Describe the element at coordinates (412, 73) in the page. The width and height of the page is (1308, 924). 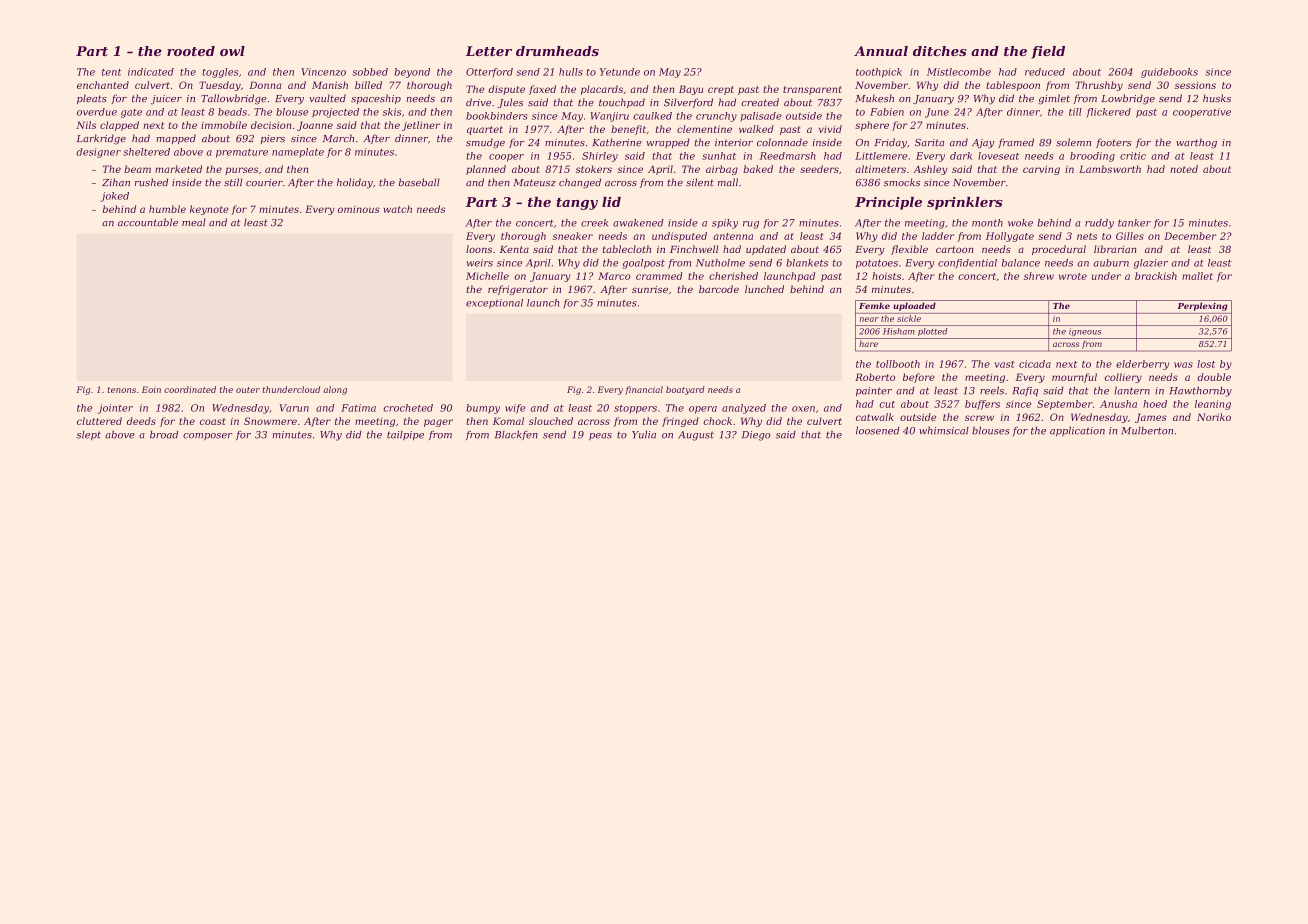
I see `beyond` at that location.
